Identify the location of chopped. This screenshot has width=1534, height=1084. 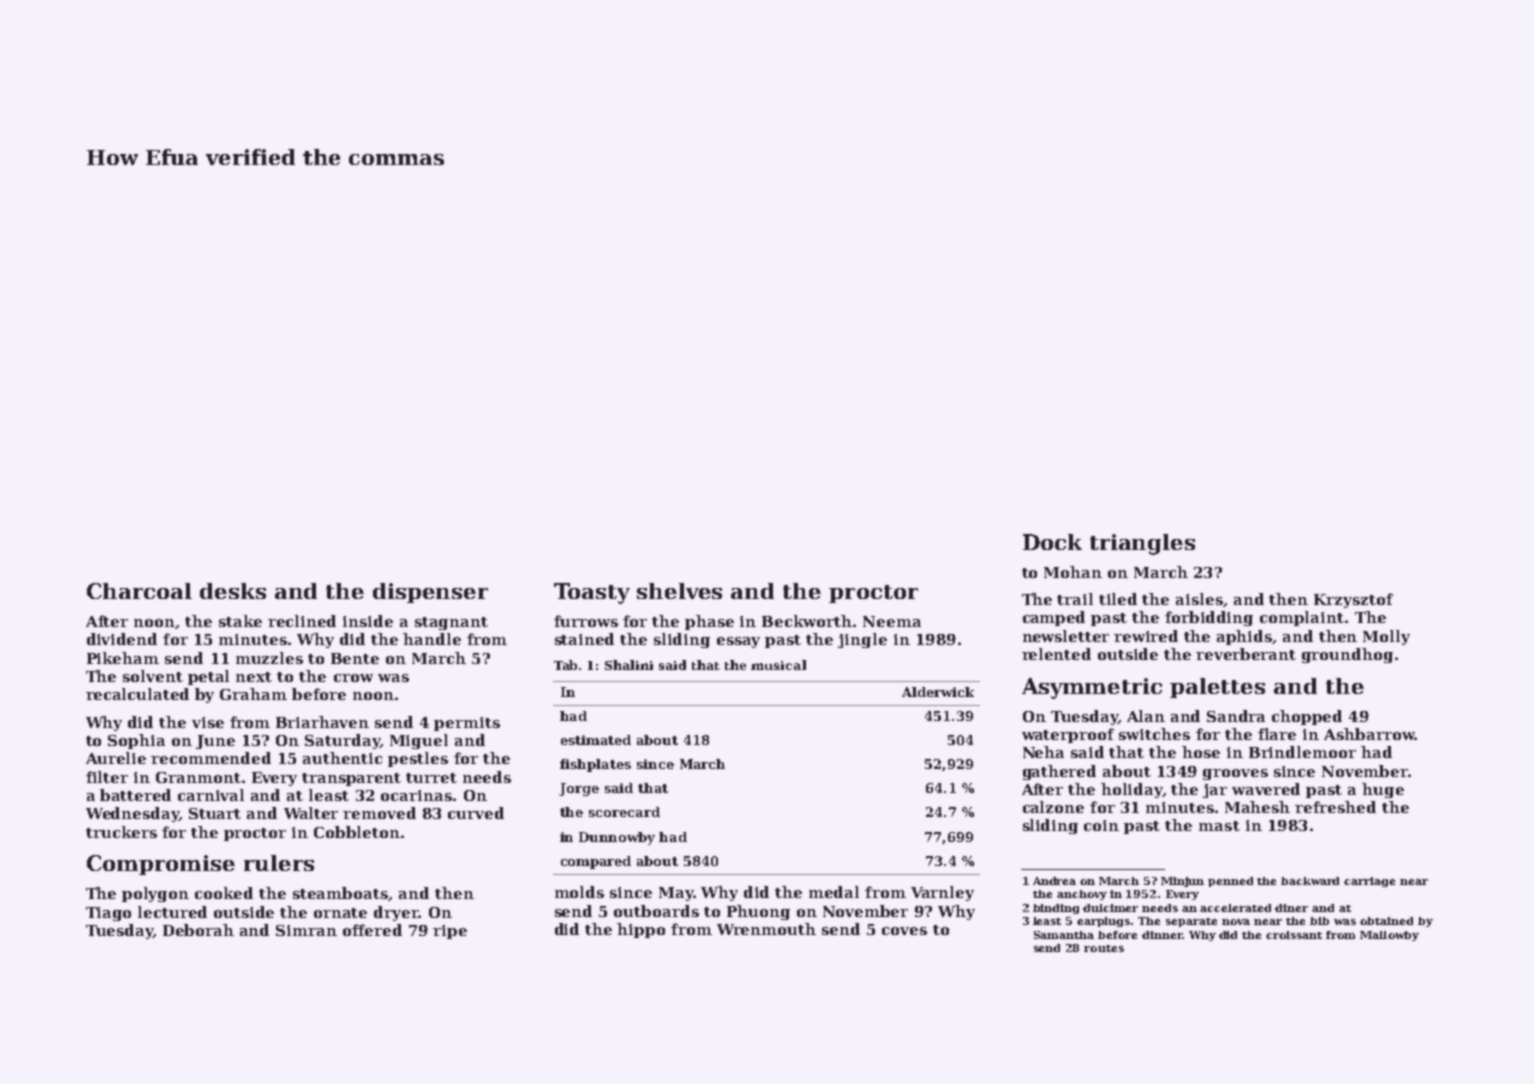
(1307, 717).
